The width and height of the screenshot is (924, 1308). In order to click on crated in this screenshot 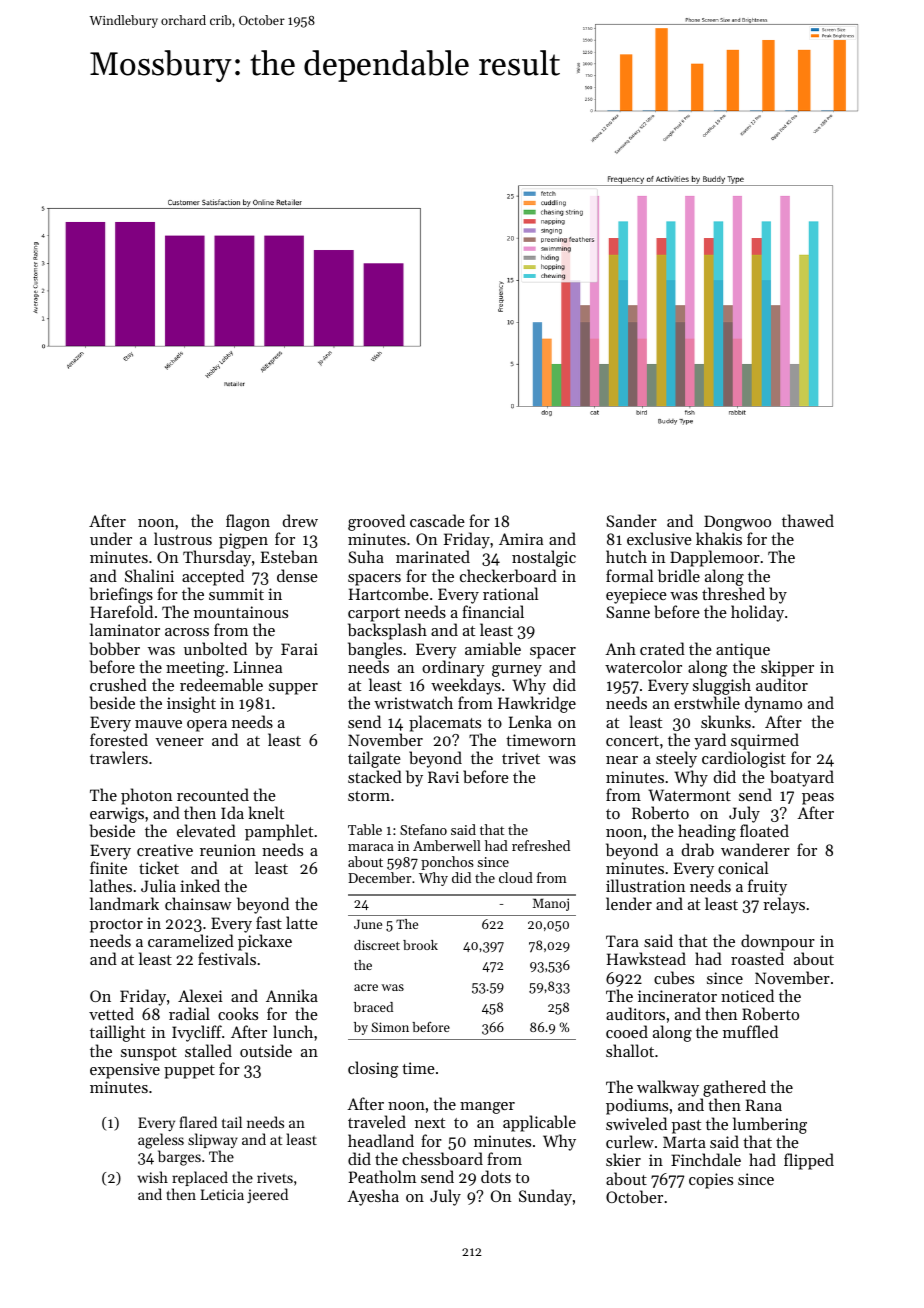, I will do `click(662, 648)`.
